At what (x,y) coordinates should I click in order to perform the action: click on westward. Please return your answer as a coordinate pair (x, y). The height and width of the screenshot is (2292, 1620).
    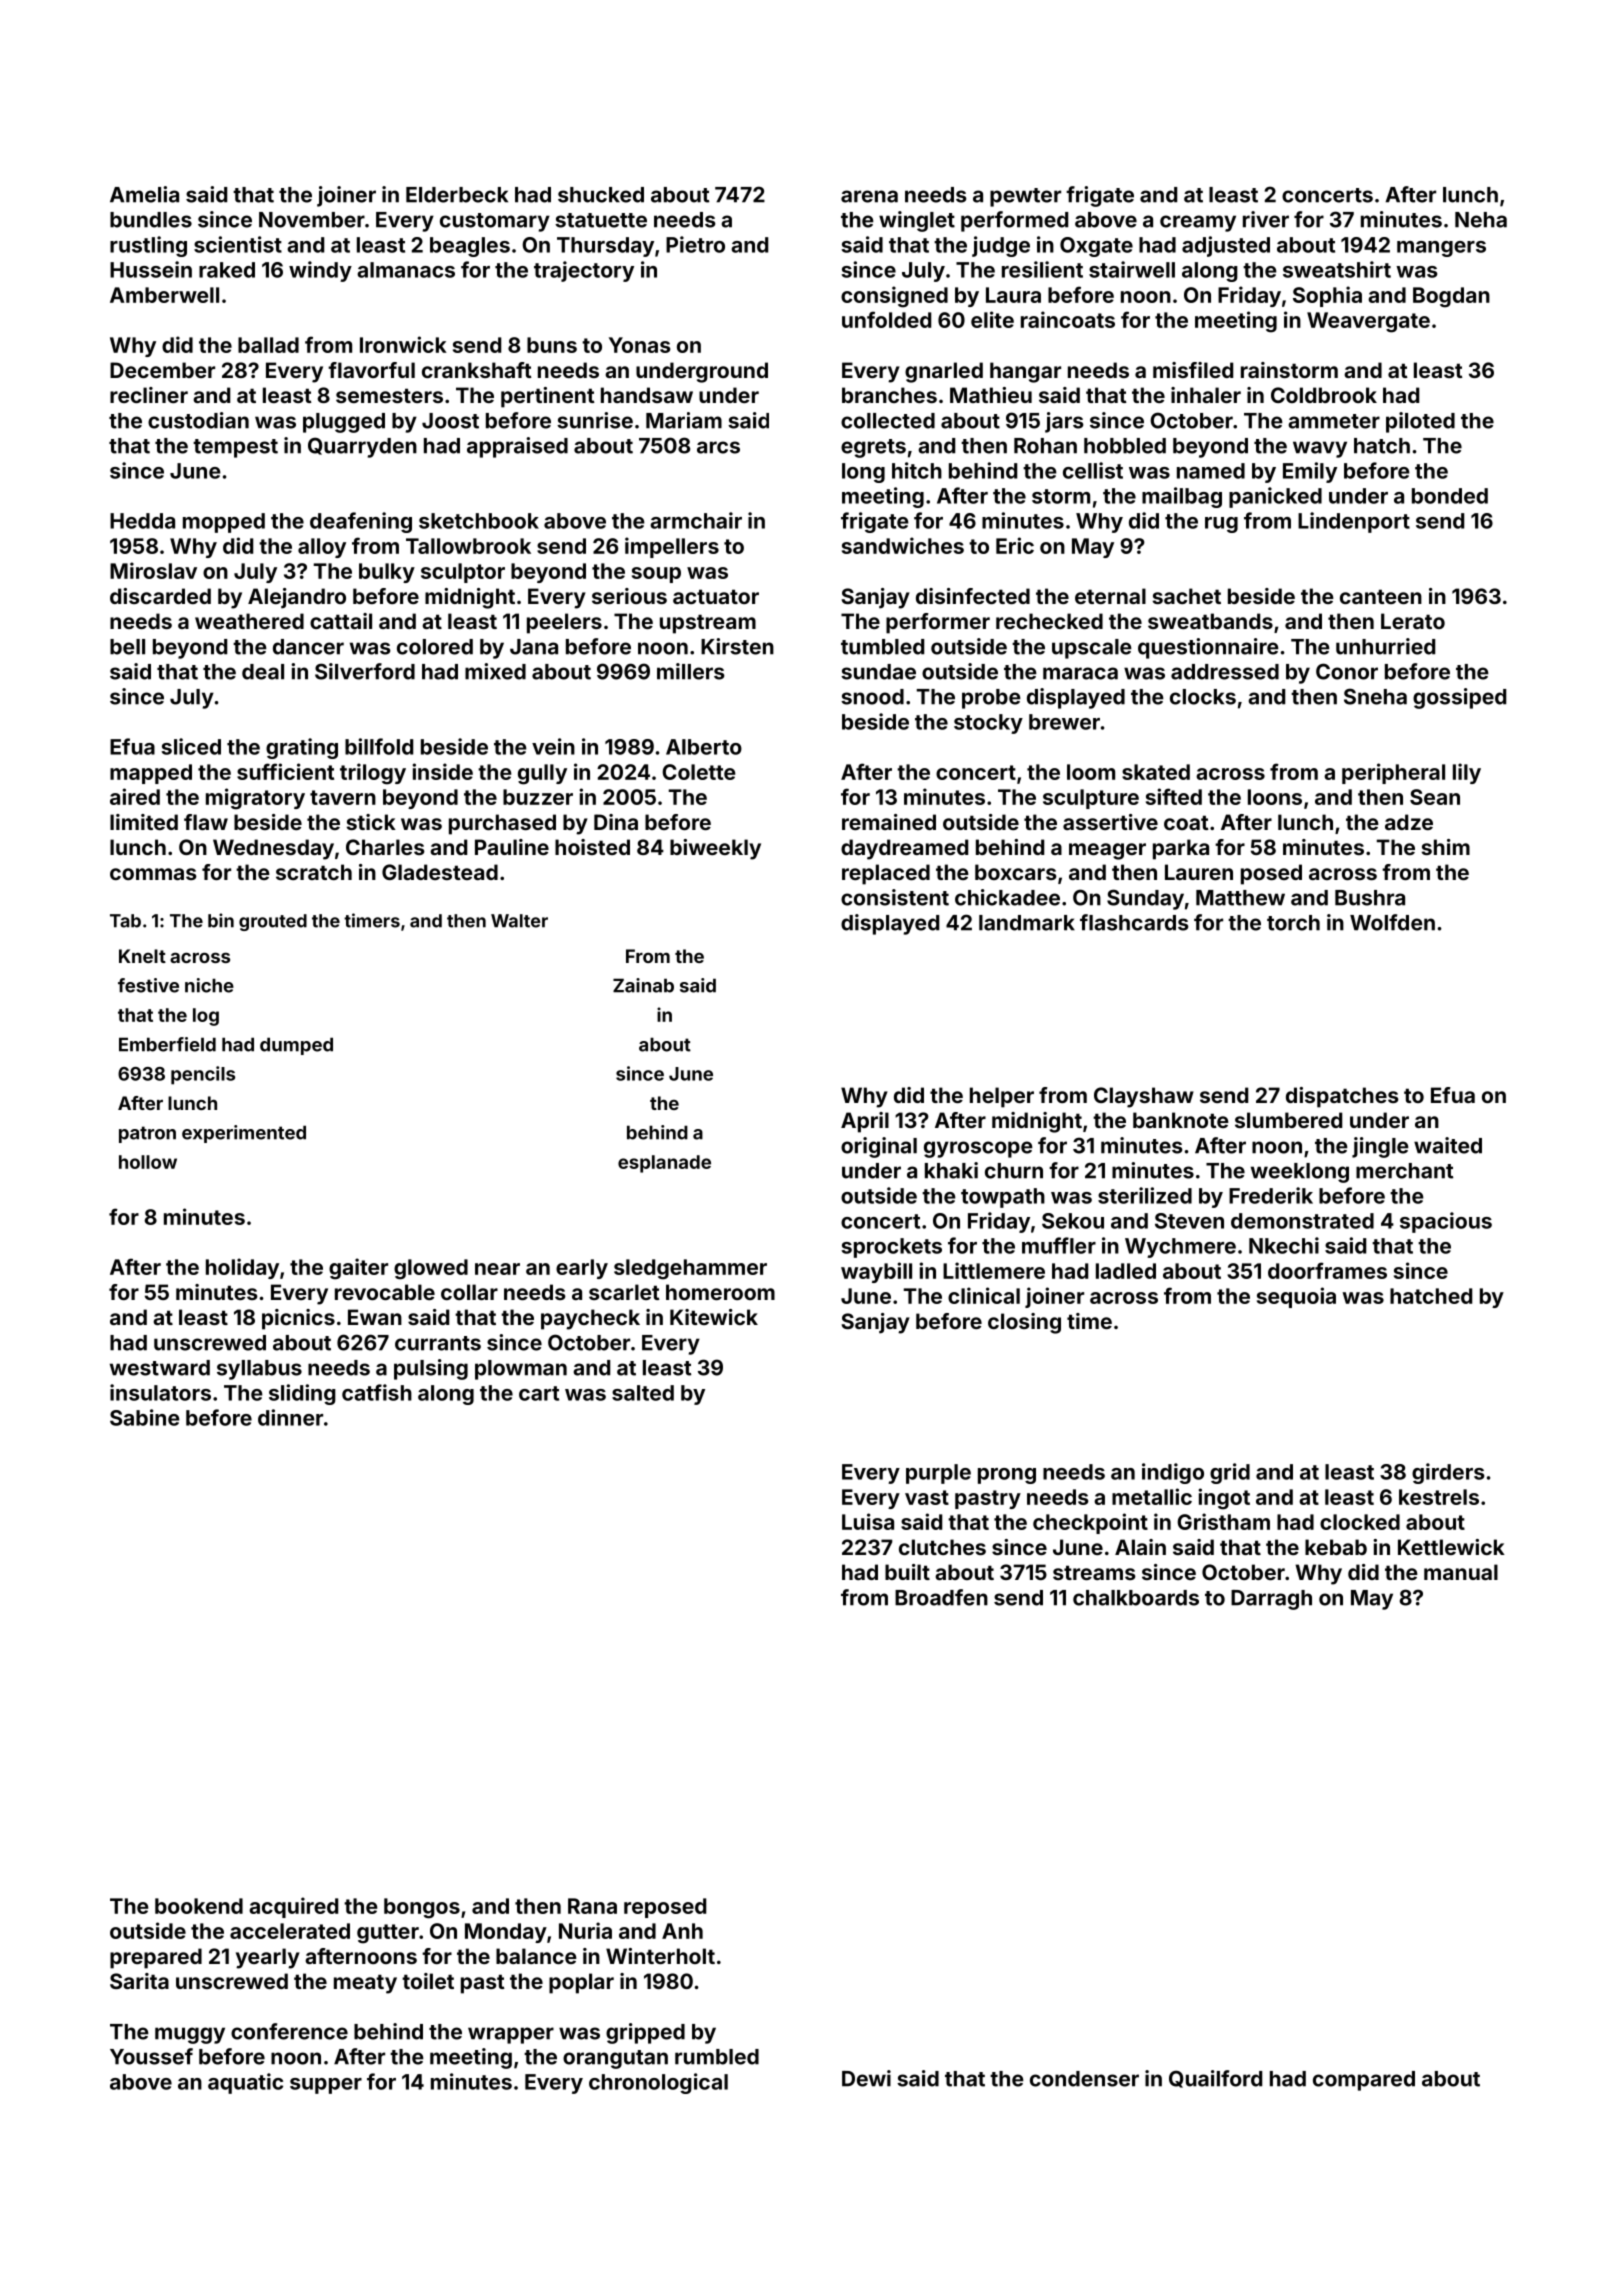
    Looking at the image, I should click on (160, 1368).
